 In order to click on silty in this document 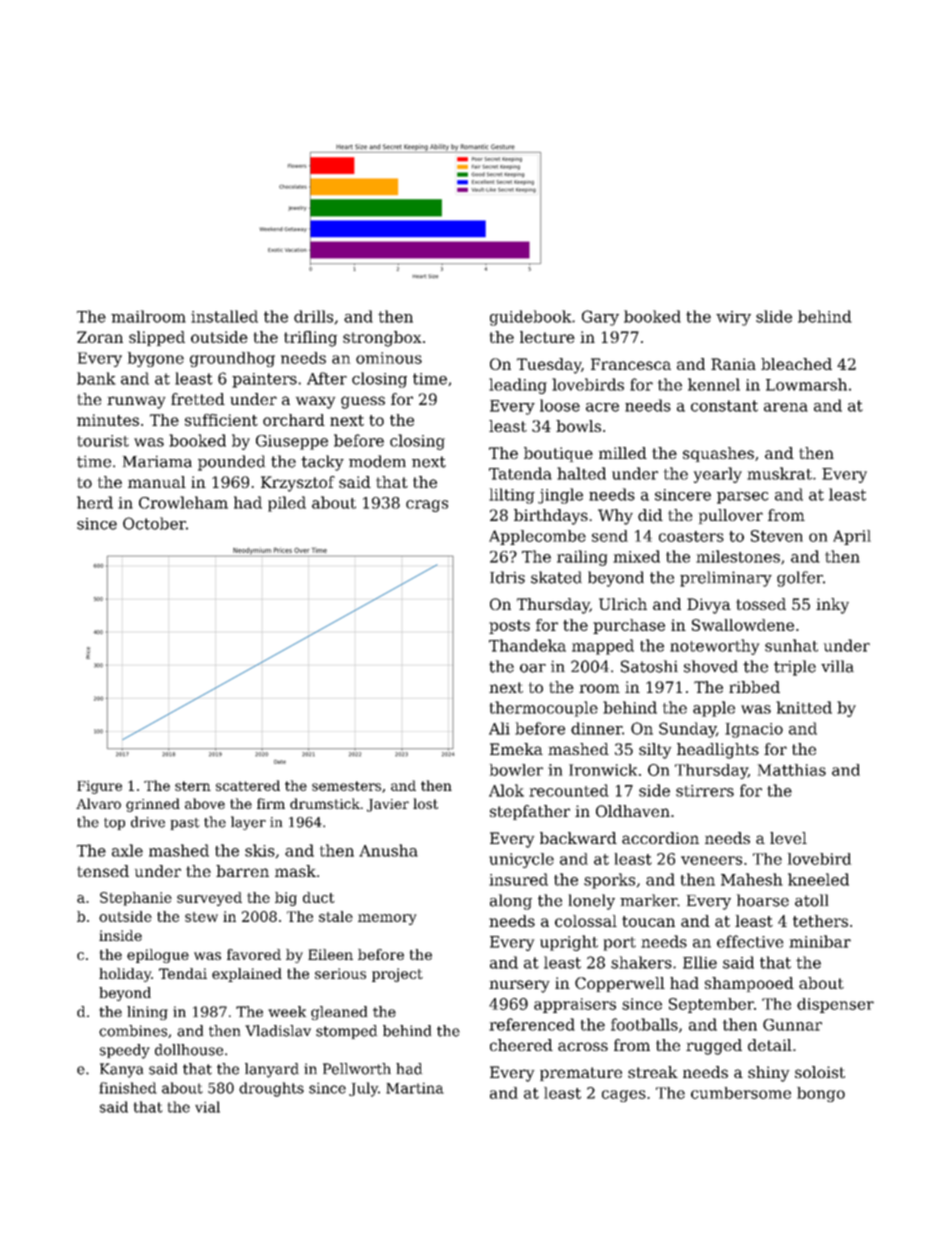, I will do `click(655, 751)`.
